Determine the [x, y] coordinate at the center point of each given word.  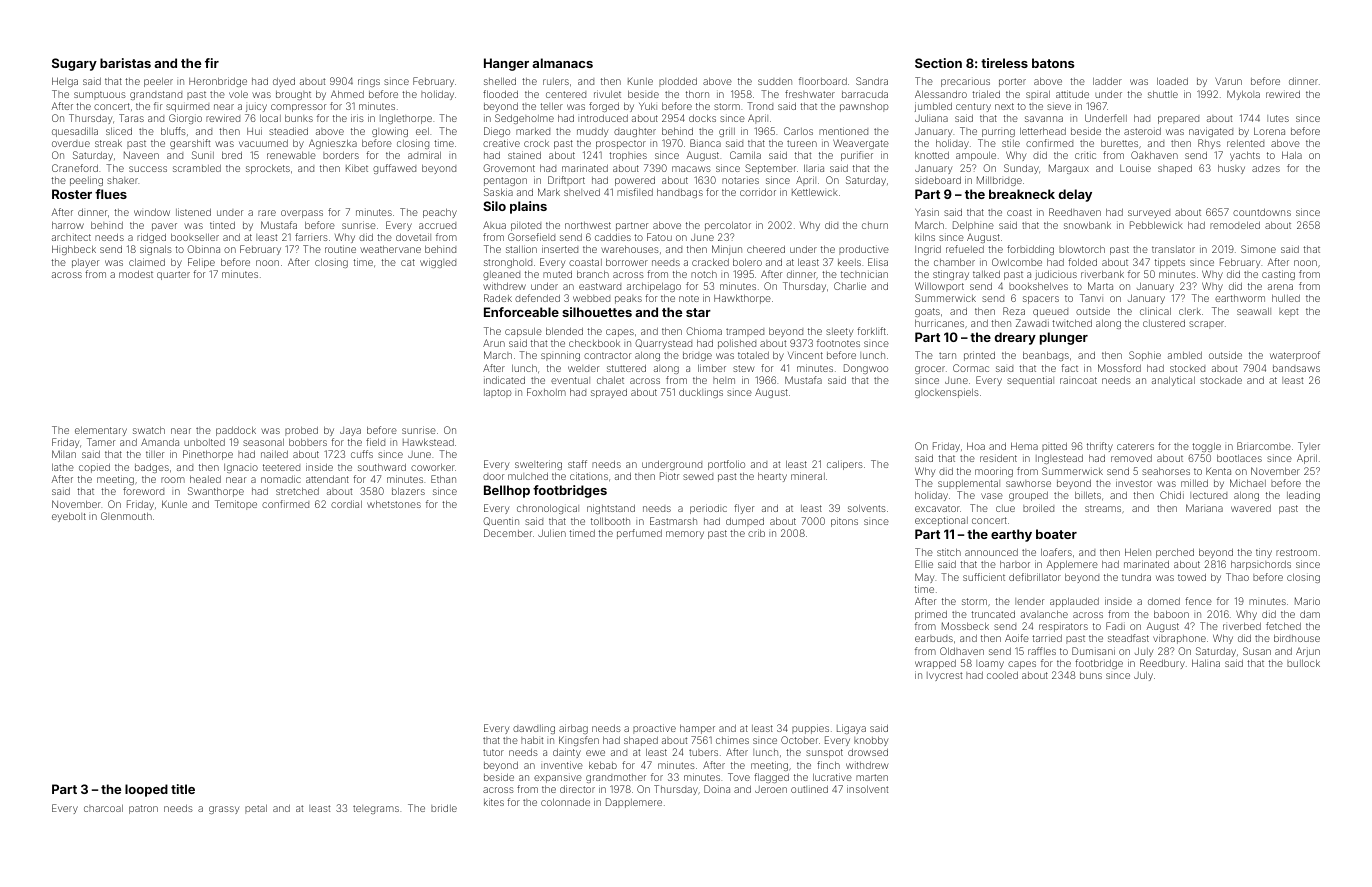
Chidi [1172, 495]
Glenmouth [126, 516]
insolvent [867, 789]
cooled [1002, 675]
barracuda [865, 94]
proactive [654, 729]
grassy [224, 810]
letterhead [1043, 131]
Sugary [74, 64]
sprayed [609, 393]
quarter [173, 275]
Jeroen [771, 789]
